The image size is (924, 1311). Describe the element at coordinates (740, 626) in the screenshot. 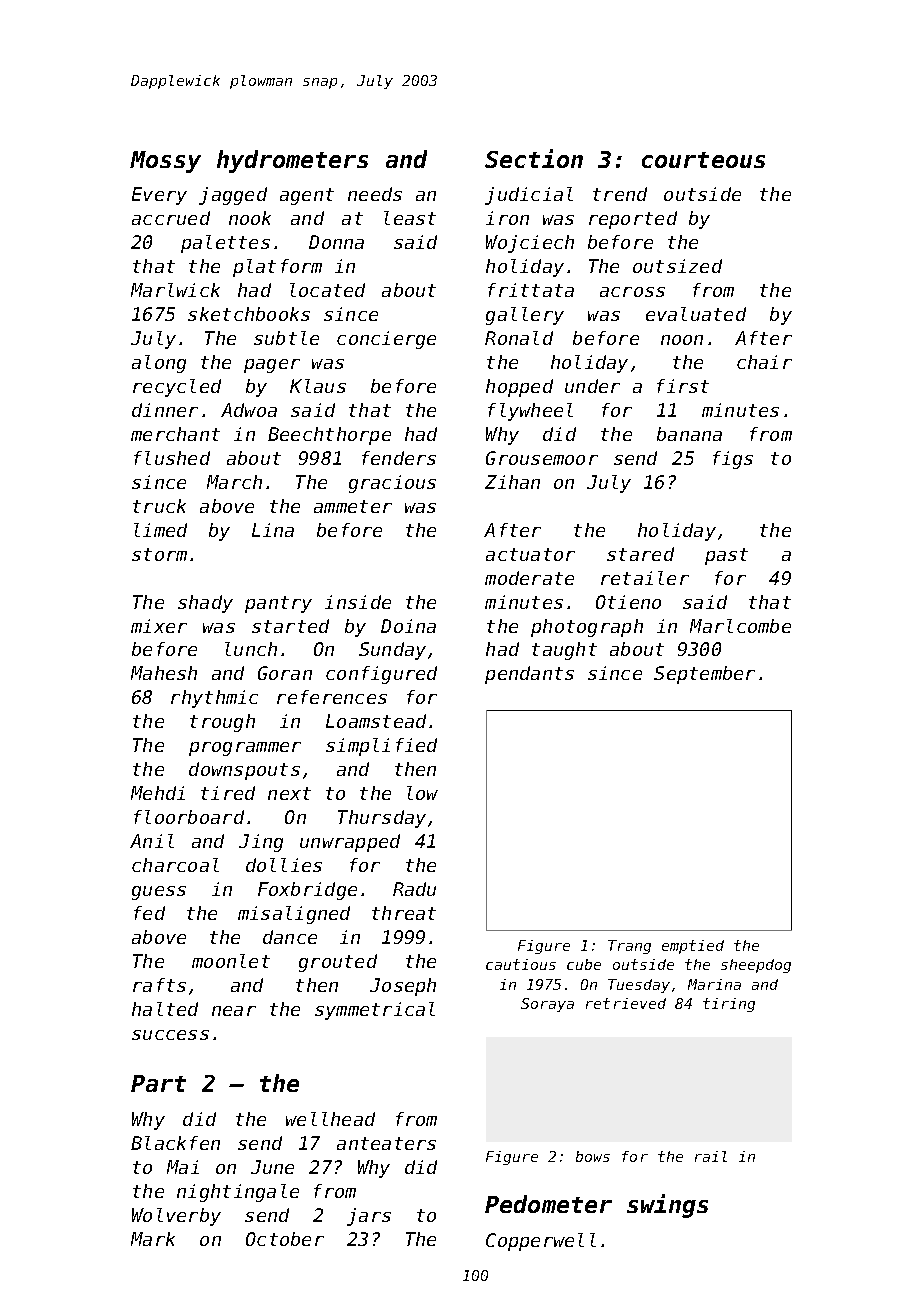

I see `Marlcombe` at that location.
